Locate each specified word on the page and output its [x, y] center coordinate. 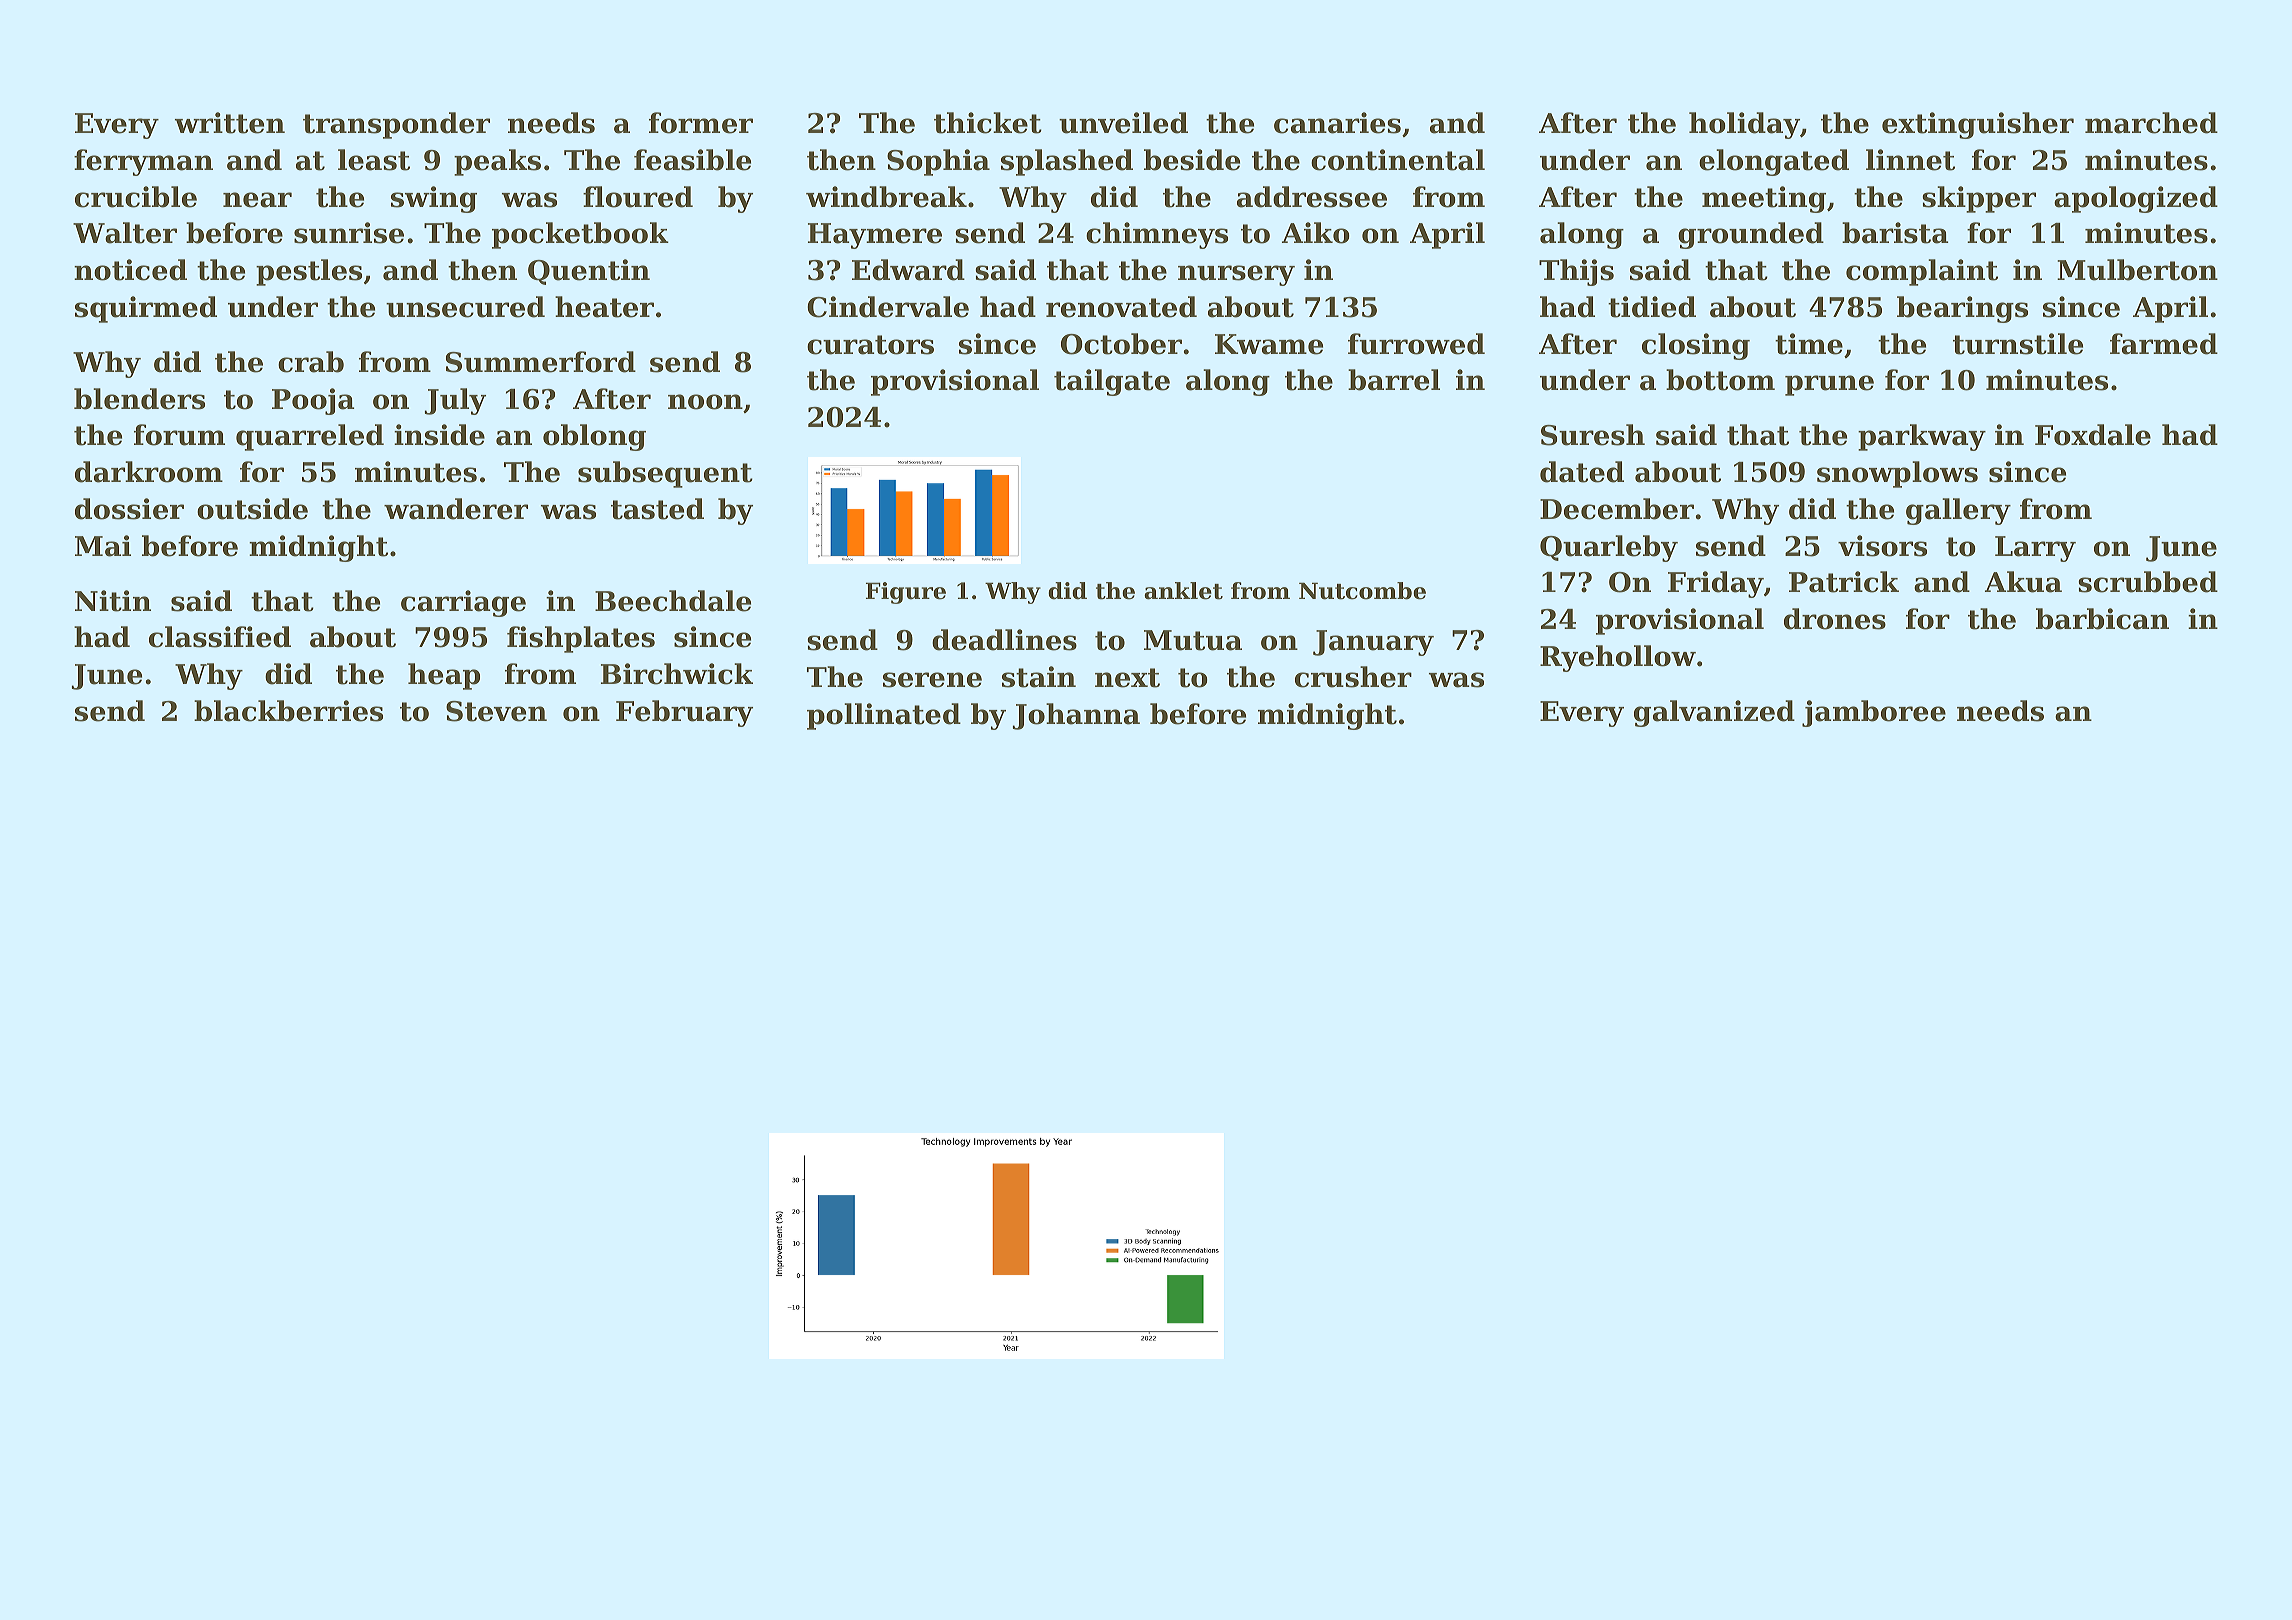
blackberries [288, 711]
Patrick [1844, 582]
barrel [1394, 380]
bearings [1962, 309]
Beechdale [673, 601]
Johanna [1076, 716]
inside [439, 435]
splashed [1067, 162]
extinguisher [1978, 125]
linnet [1910, 160]
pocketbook [580, 235]
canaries [1337, 123]
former [701, 123]
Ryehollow [1618, 658]
